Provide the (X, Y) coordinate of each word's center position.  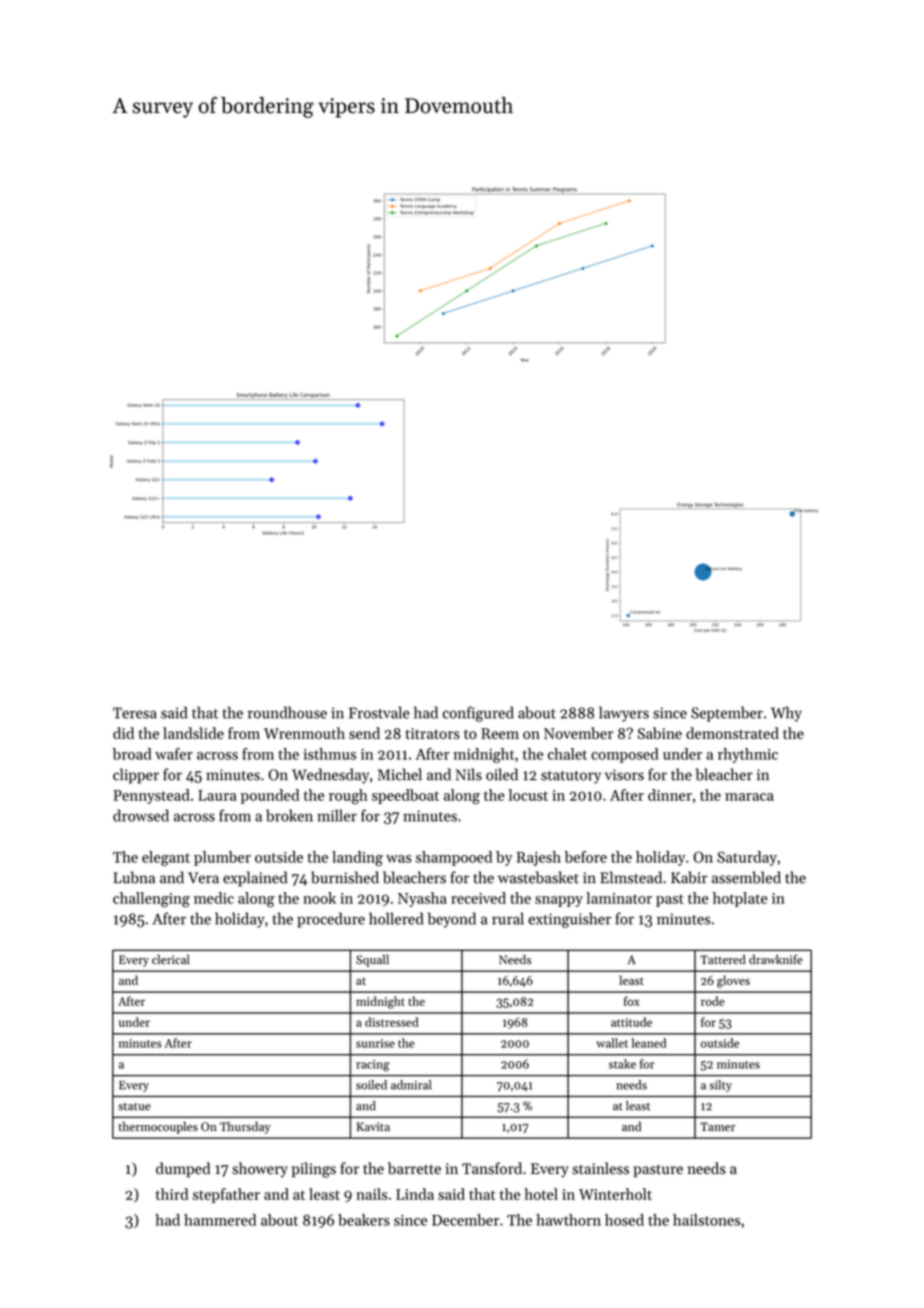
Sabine (660, 733)
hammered (220, 1220)
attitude (631, 1022)
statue (134, 1107)
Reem (500, 733)
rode (713, 1001)
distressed (392, 1022)
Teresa (135, 713)
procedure (331, 920)
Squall (372, 960)
